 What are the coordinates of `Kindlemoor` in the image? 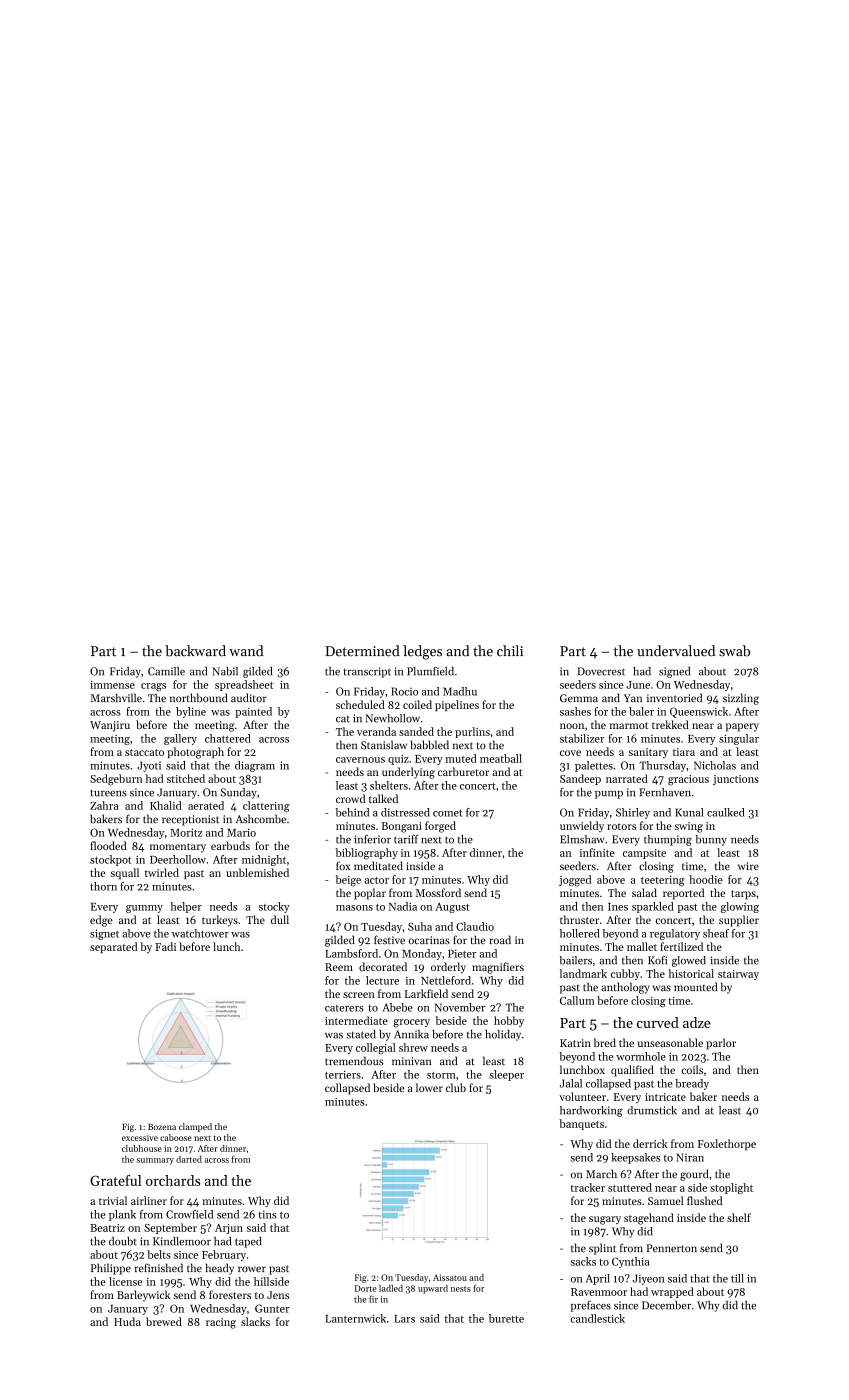 It's located at (182, 1241).
